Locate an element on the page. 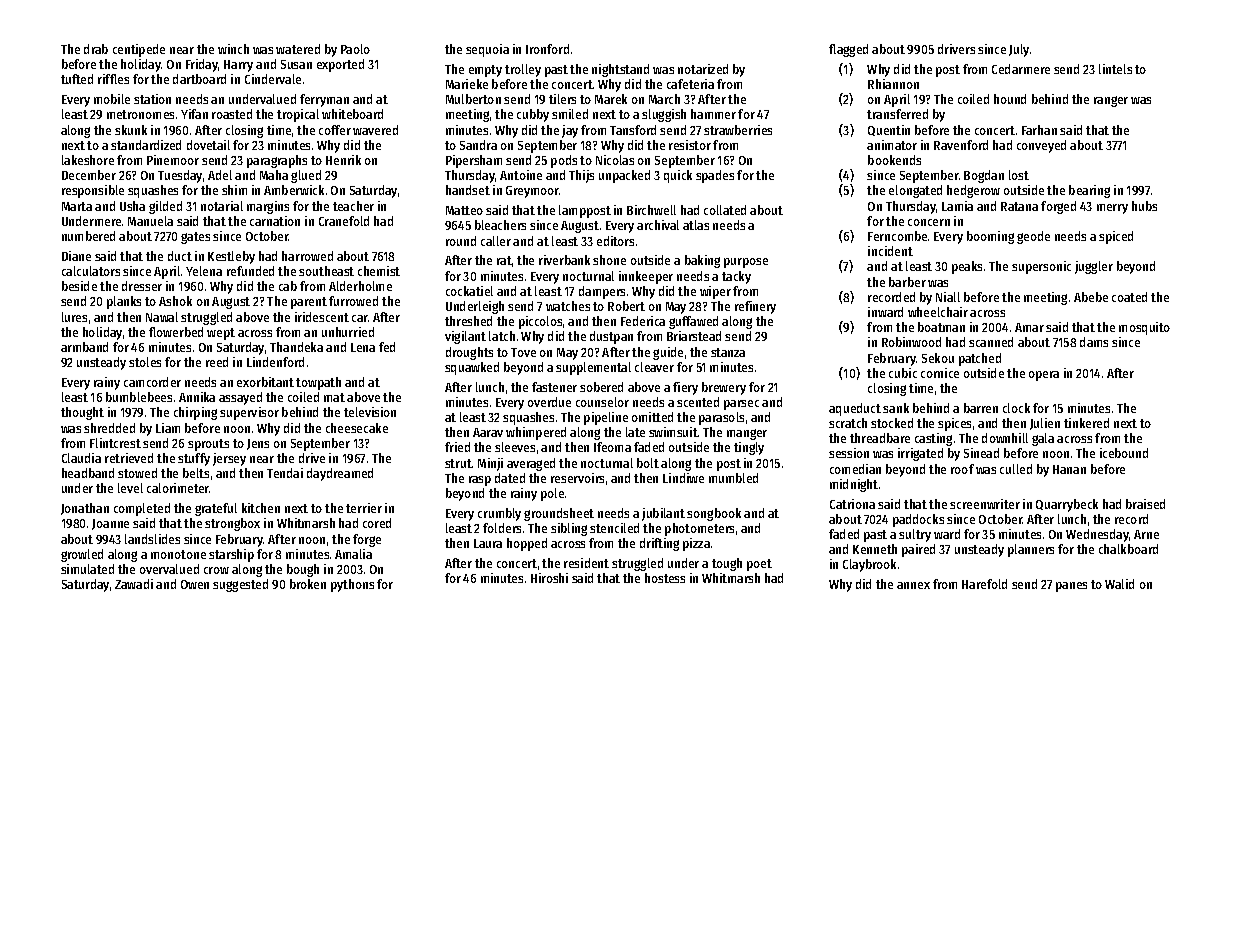  wept is located at coordinates (221, 334).
